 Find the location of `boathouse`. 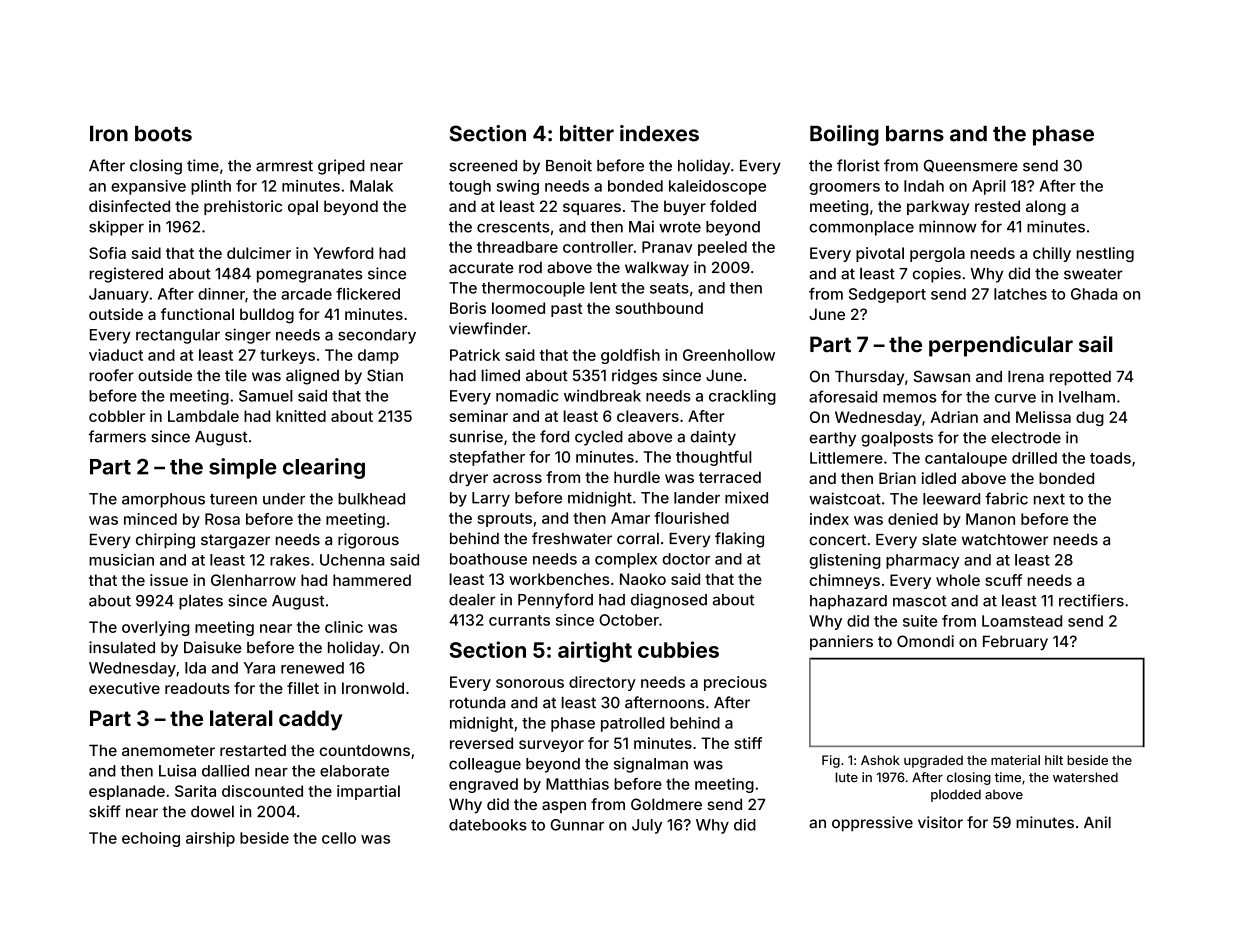

boathouse is located at coordinates (488, 559).
